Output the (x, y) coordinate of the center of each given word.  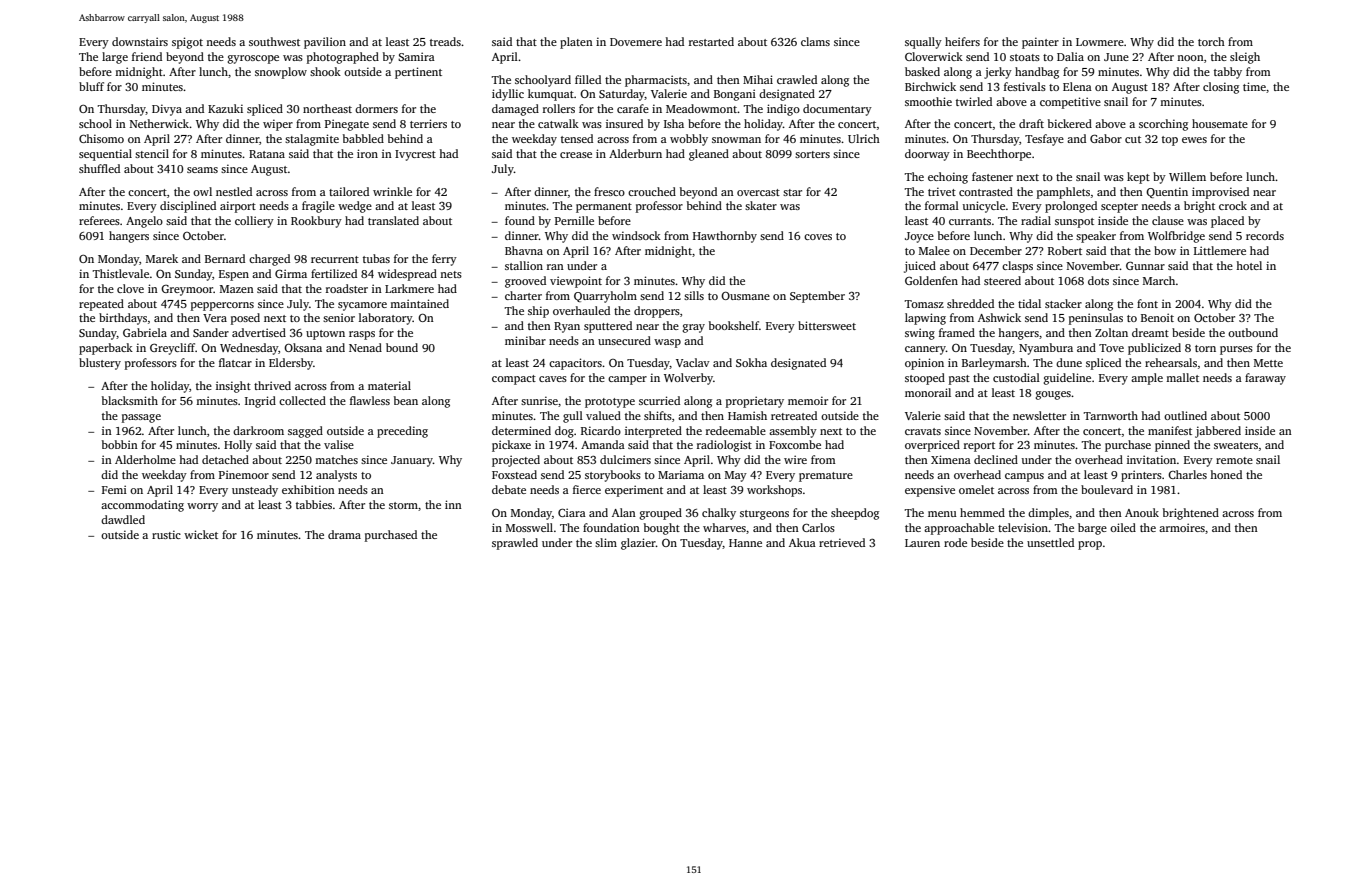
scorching (1163, 125)
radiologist (724, 446)
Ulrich (864, 138)
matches (336, 459)
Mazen (237, 289)
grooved (525, 282)
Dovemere (636, 42)
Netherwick (159, 123)
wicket (201, 534)
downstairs (140, 41)
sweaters (1236, 445)
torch (1211, 41)
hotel (1249, 265)
